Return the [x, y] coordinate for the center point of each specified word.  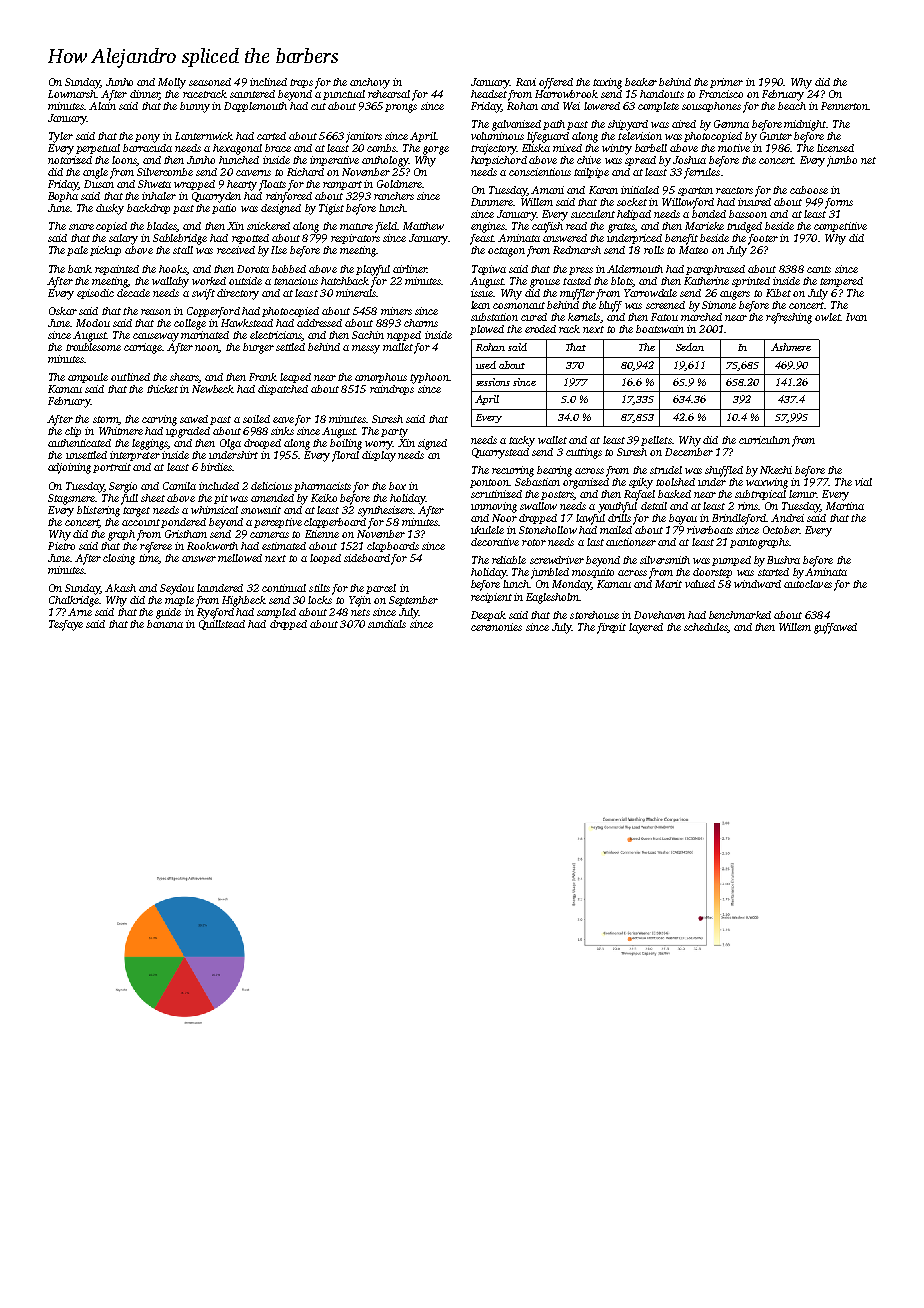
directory [238, 294]
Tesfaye [66, 625]
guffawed [835, 628]
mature [356, 226]
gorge [436, 150]
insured [754, 202]
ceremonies [496, 627]
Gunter [776, 136]
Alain [102, 106]
